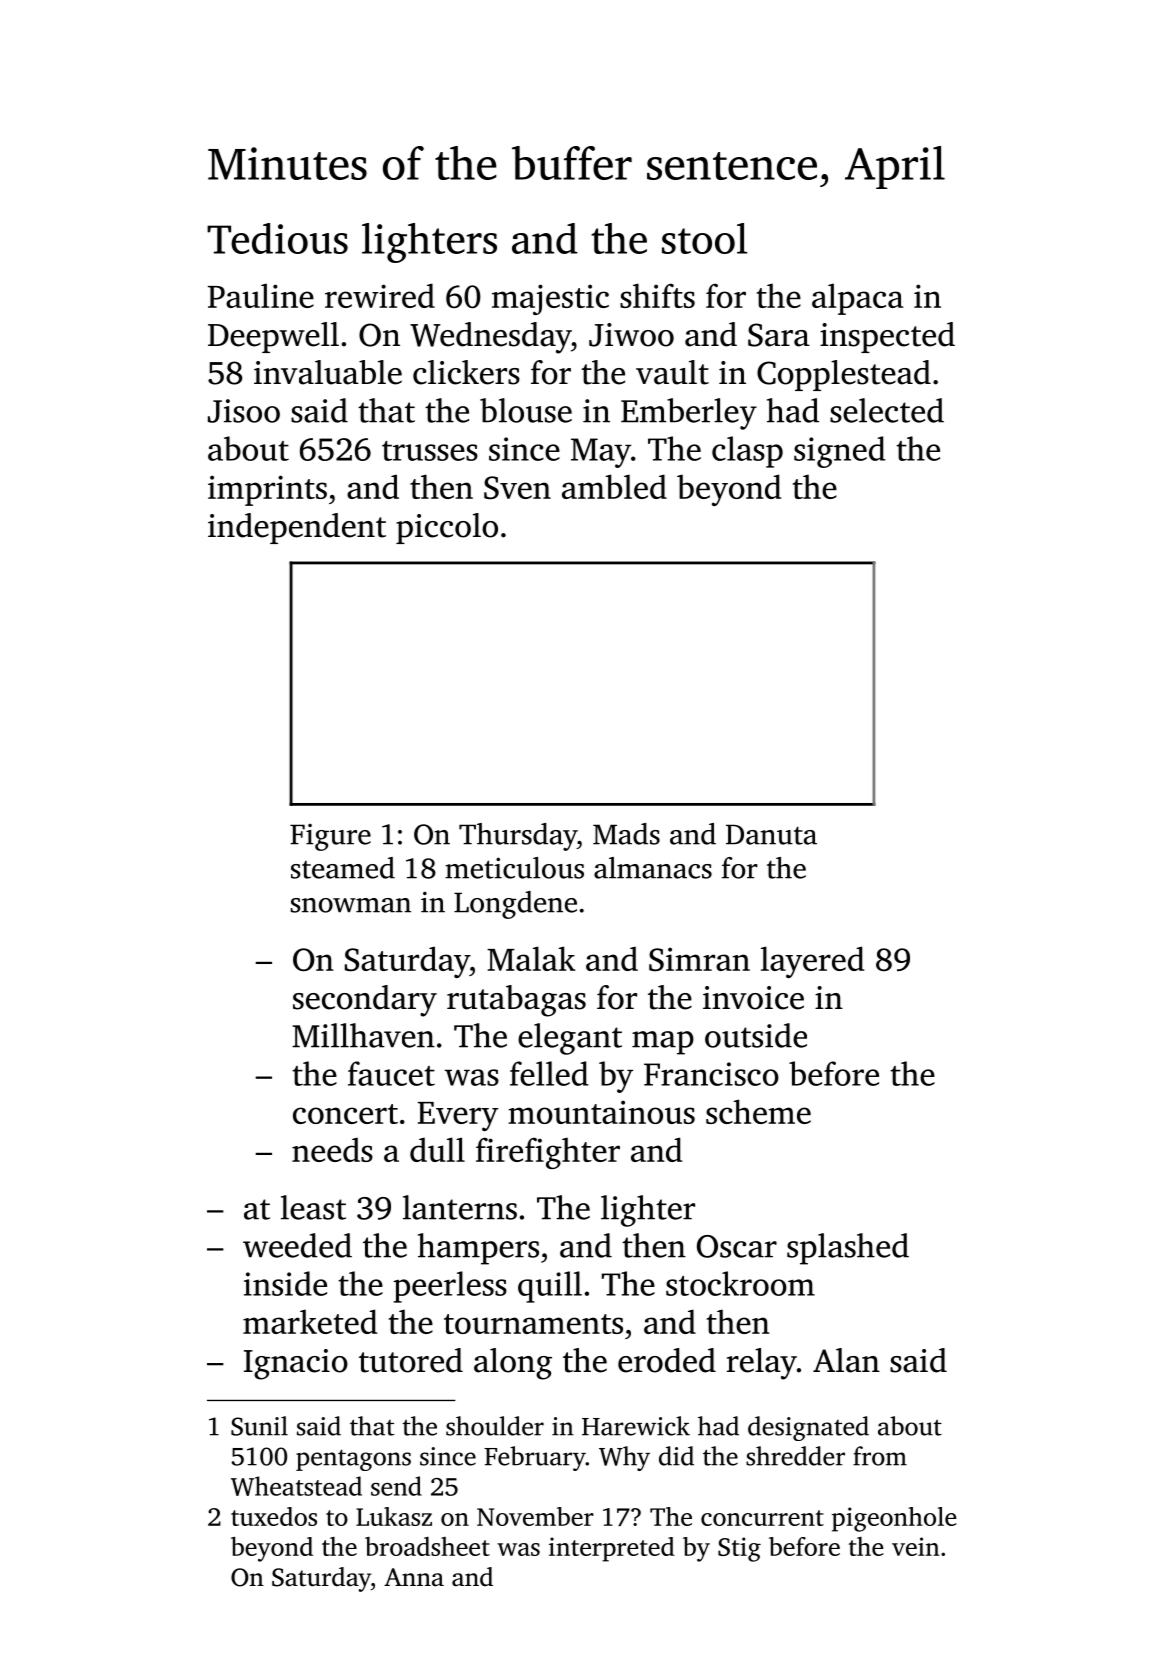 Image resolution: width=1165 pixels, height=1654 pixels. I want to click on layered, so click(812, 962).
